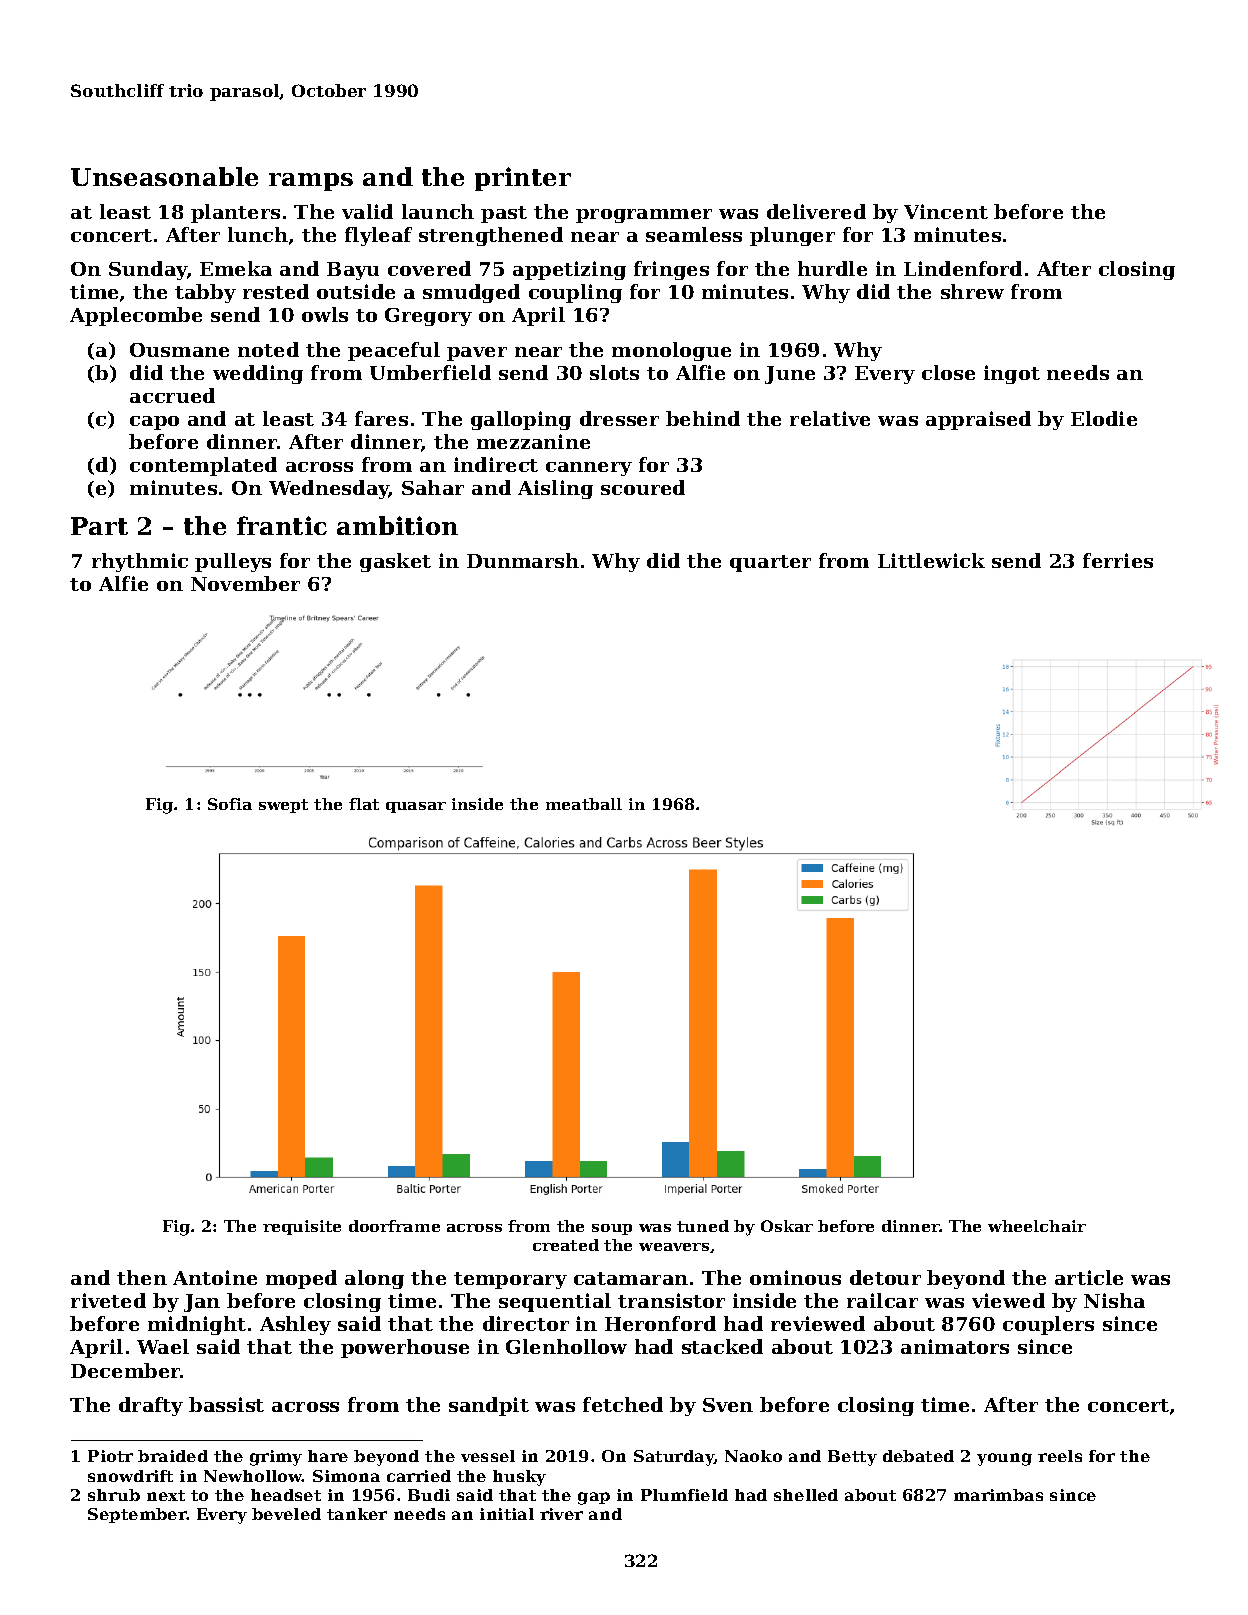 The width and height of the screenshot is (1248, 1615). What do you see at coordinates (816, 211) in the screenshot?
I see `delivered` at bounding box center [816, 211].
